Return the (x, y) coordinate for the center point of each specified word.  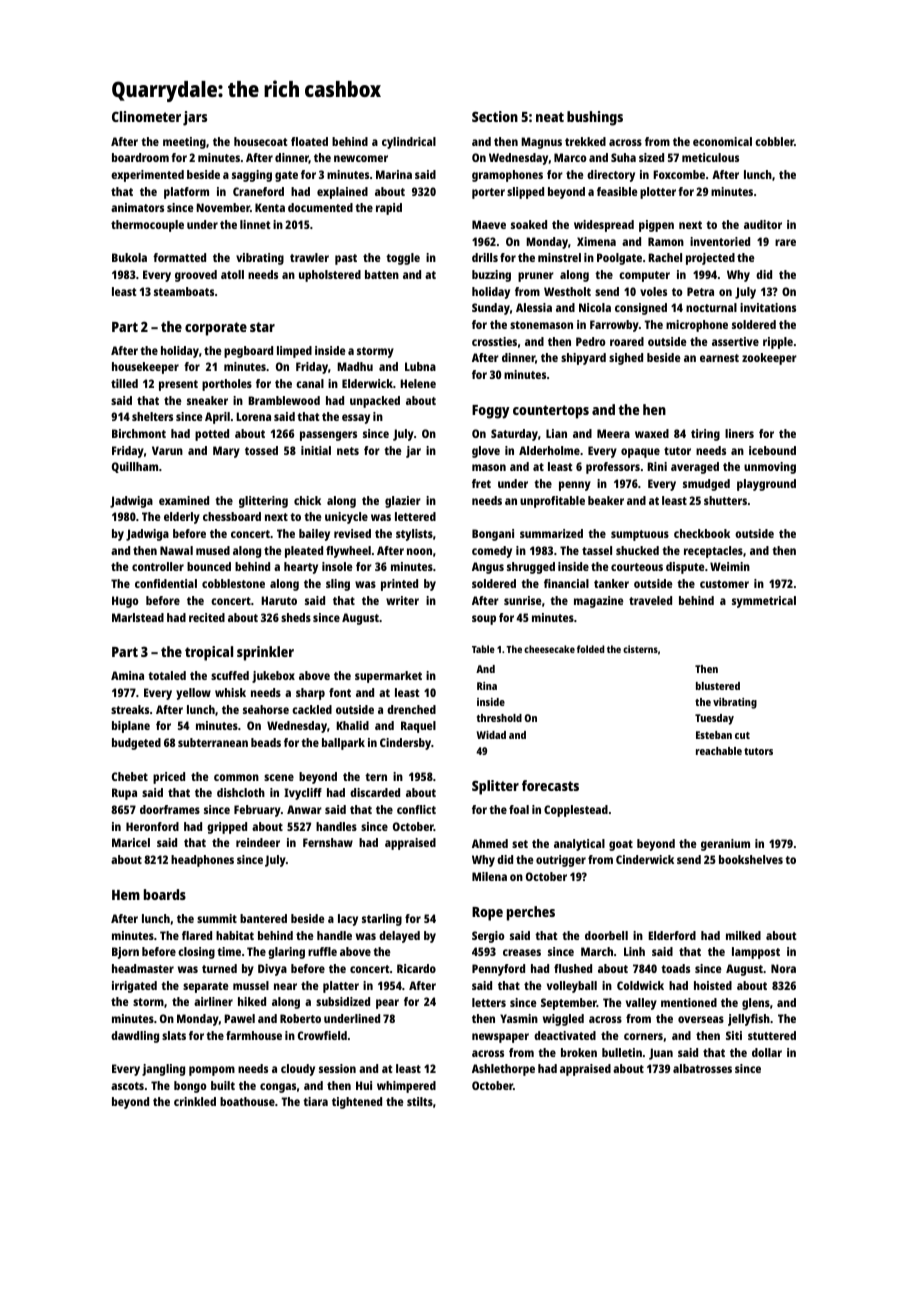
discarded (375, 792)
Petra (700, 291)
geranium (725, 845)
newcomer (361, 158)
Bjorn (125, 953)
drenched (411, 709)
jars (195, 118)
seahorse (266, 709)
